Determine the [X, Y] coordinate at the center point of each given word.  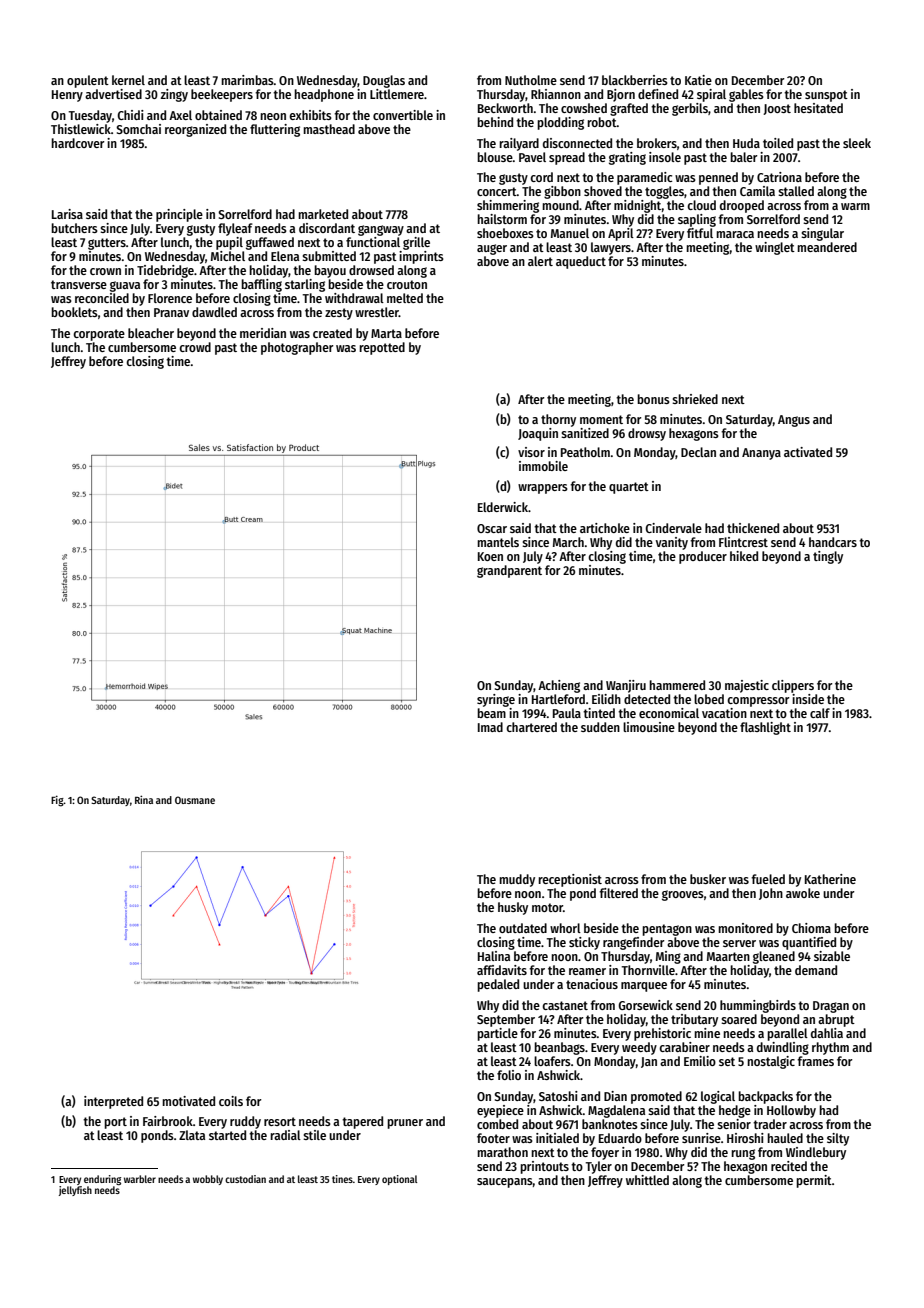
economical [669, 713]
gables [746, 95]
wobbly [208, 1180]
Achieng [559, 686]
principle [179, 215]
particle [497, 1034]
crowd [195, 347]
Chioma [811, 928]
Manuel [570, 233]
